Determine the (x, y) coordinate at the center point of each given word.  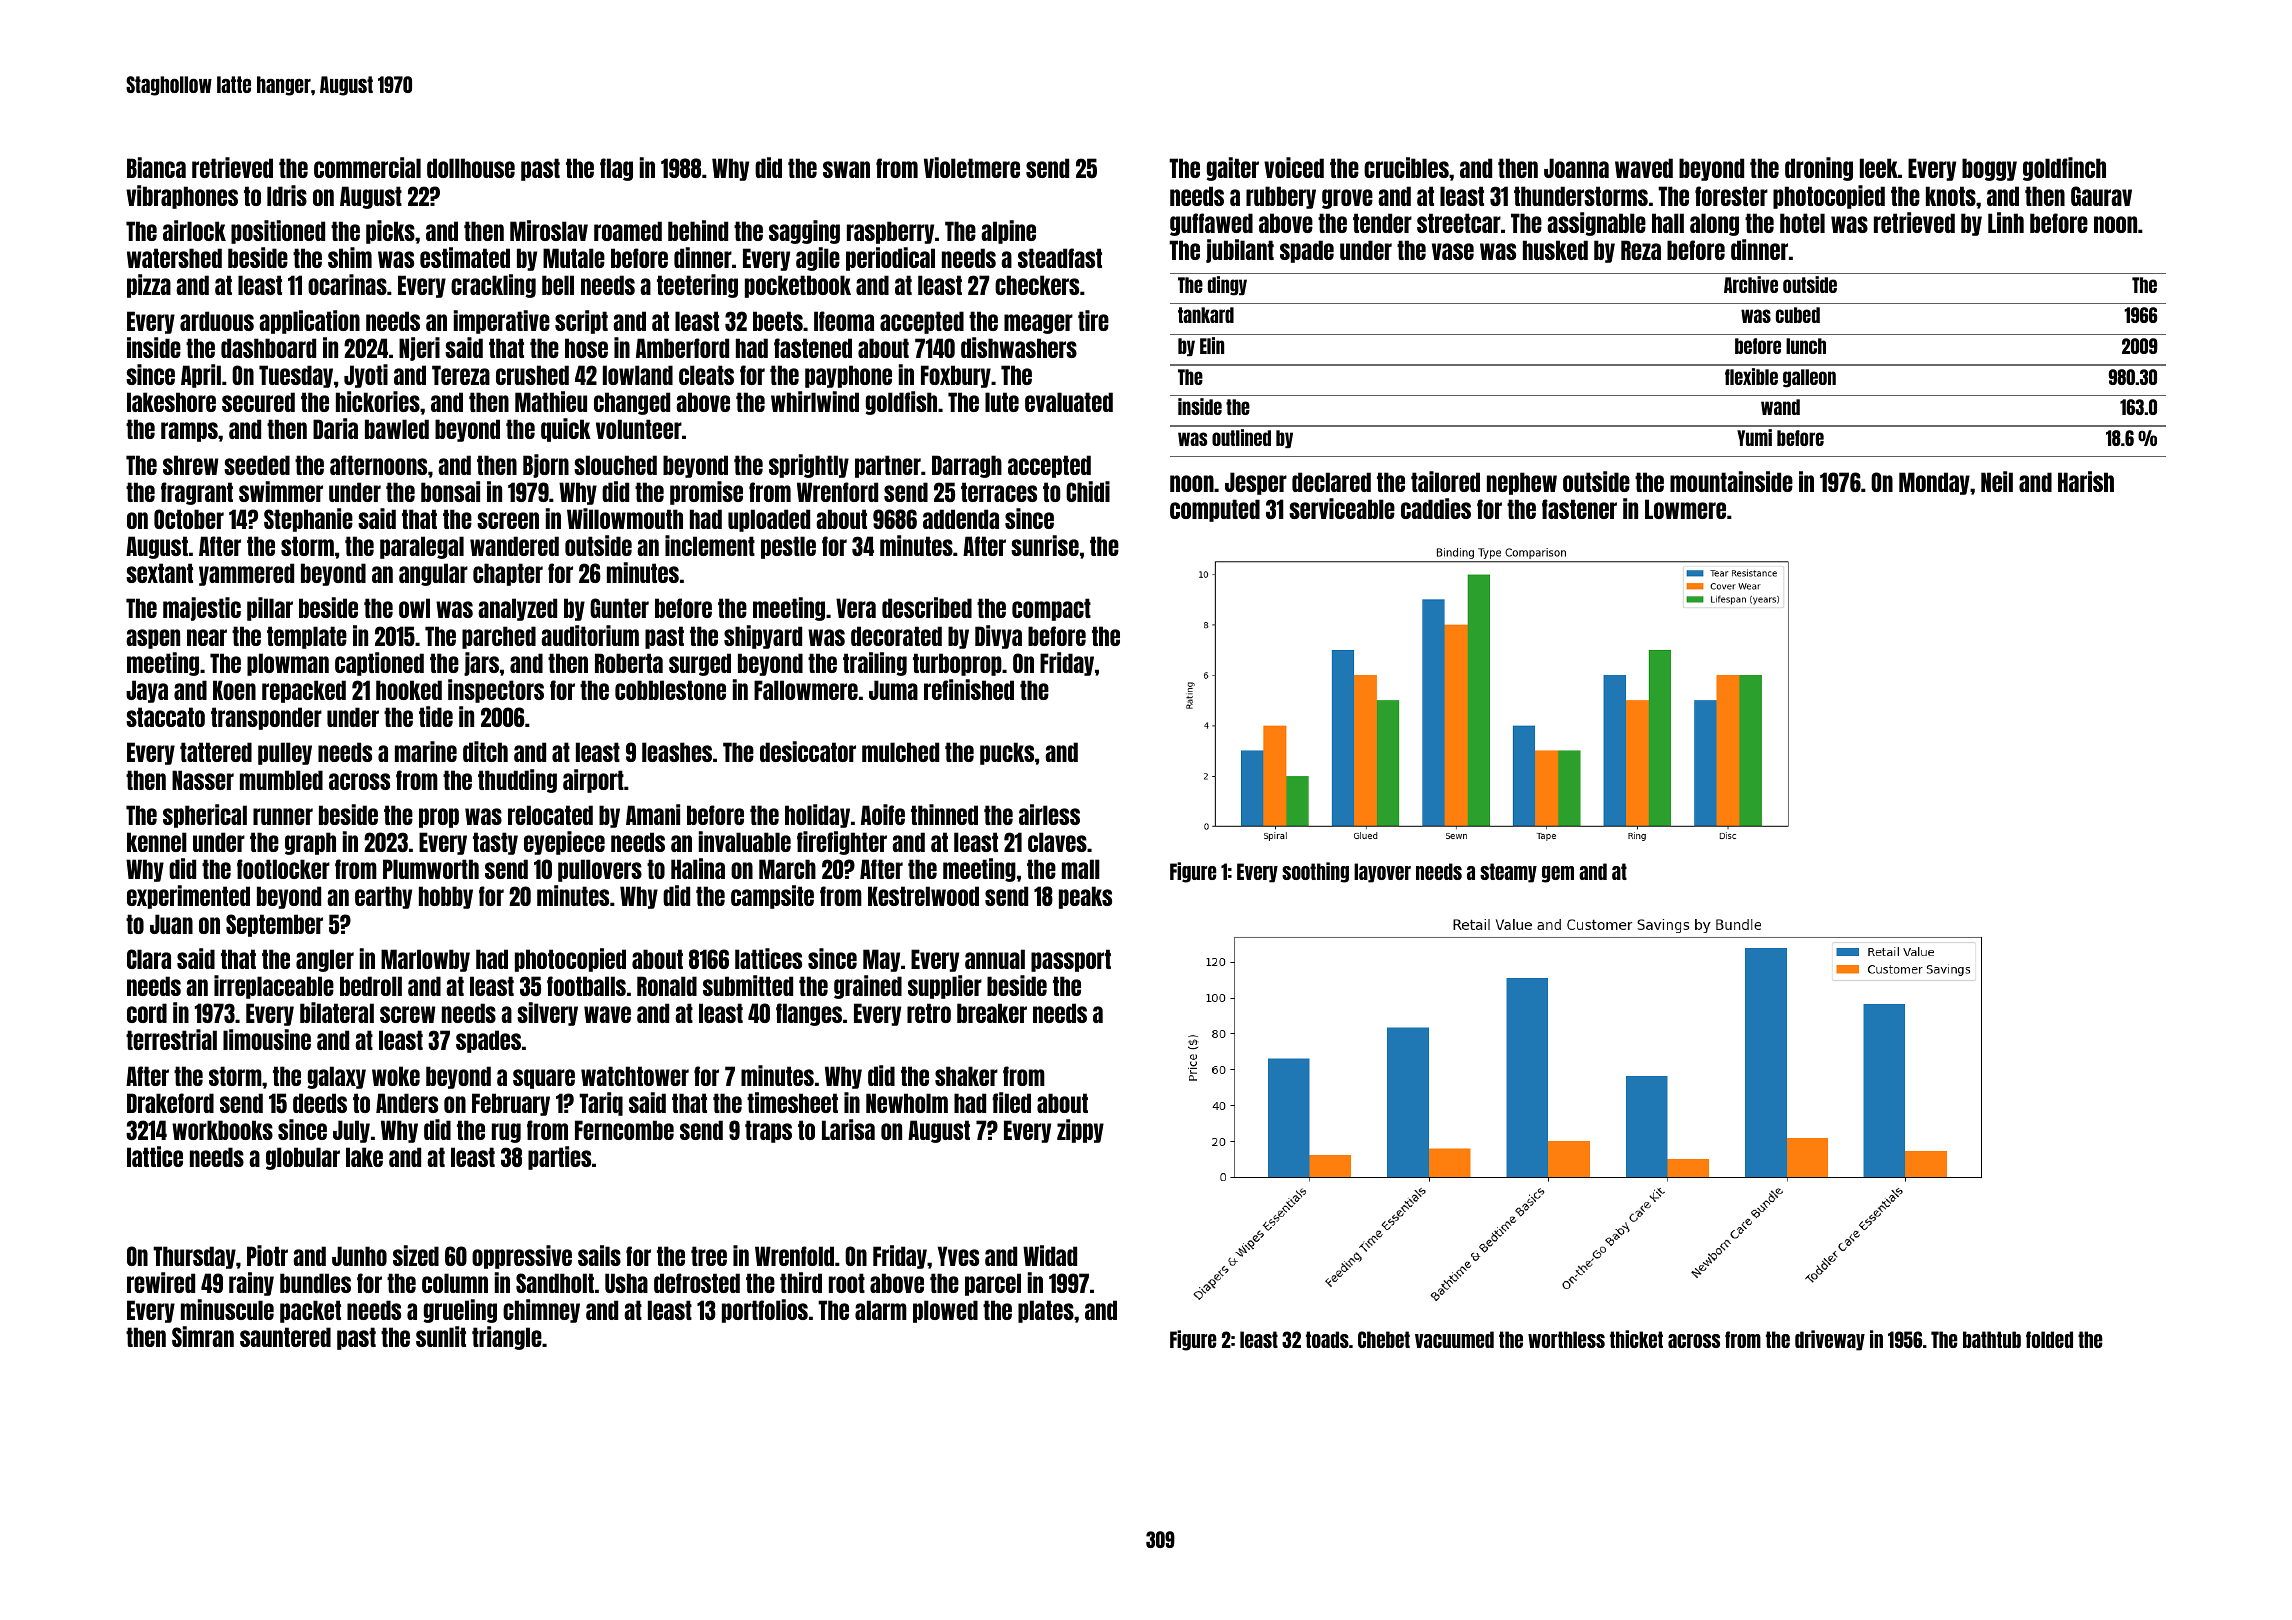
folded (2049, 1339)
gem (1558, 874)
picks (390, 232)
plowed (945, 1311)
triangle (507, 1338)
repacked (304, 691)
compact (1051, 609)
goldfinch (2064, 169)
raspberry (890, 232)
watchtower (635, 1076)
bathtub (1992, 1339)
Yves (958, 1256)
